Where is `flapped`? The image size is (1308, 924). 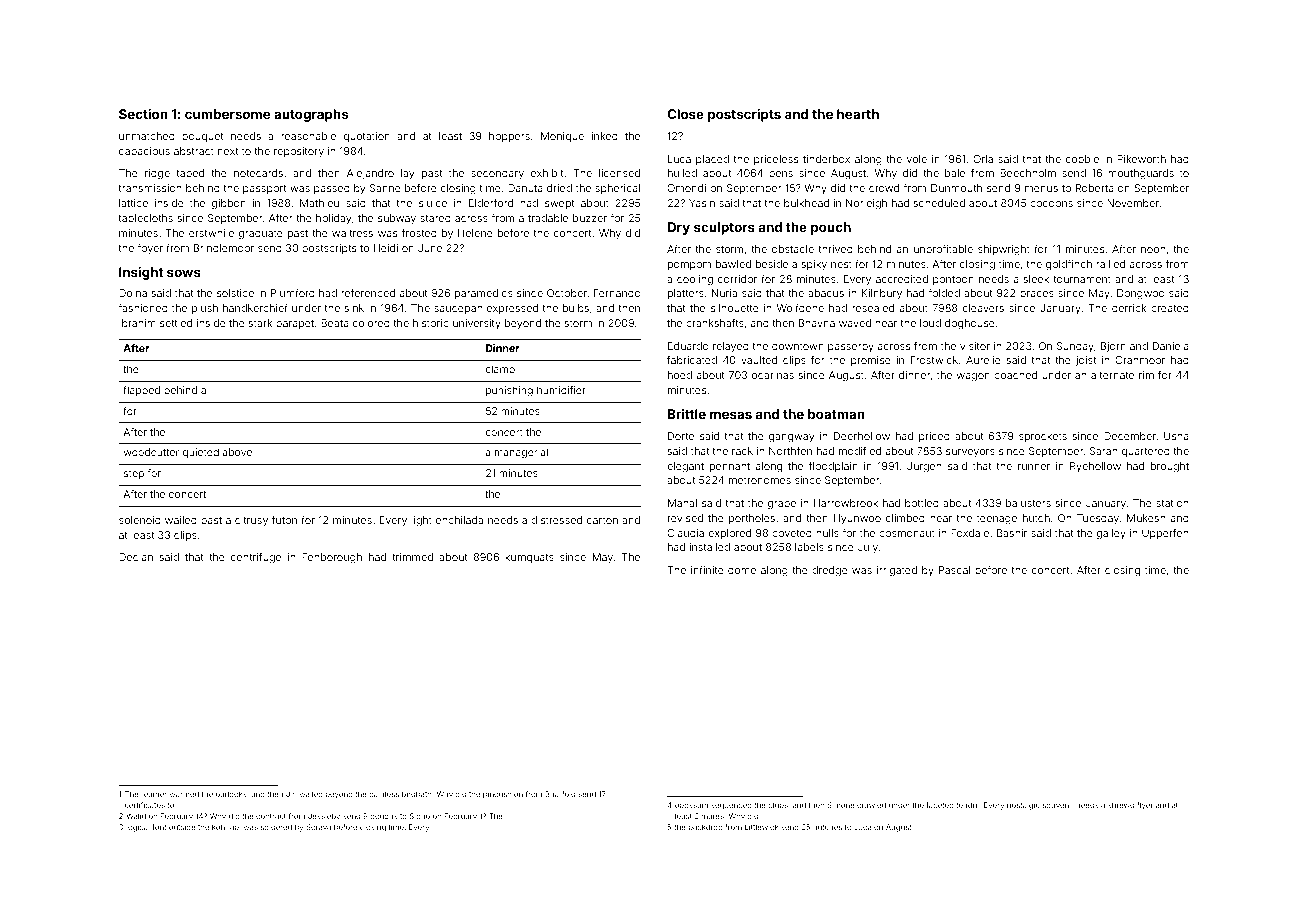 flapped is located at coordinates (141, 391).
